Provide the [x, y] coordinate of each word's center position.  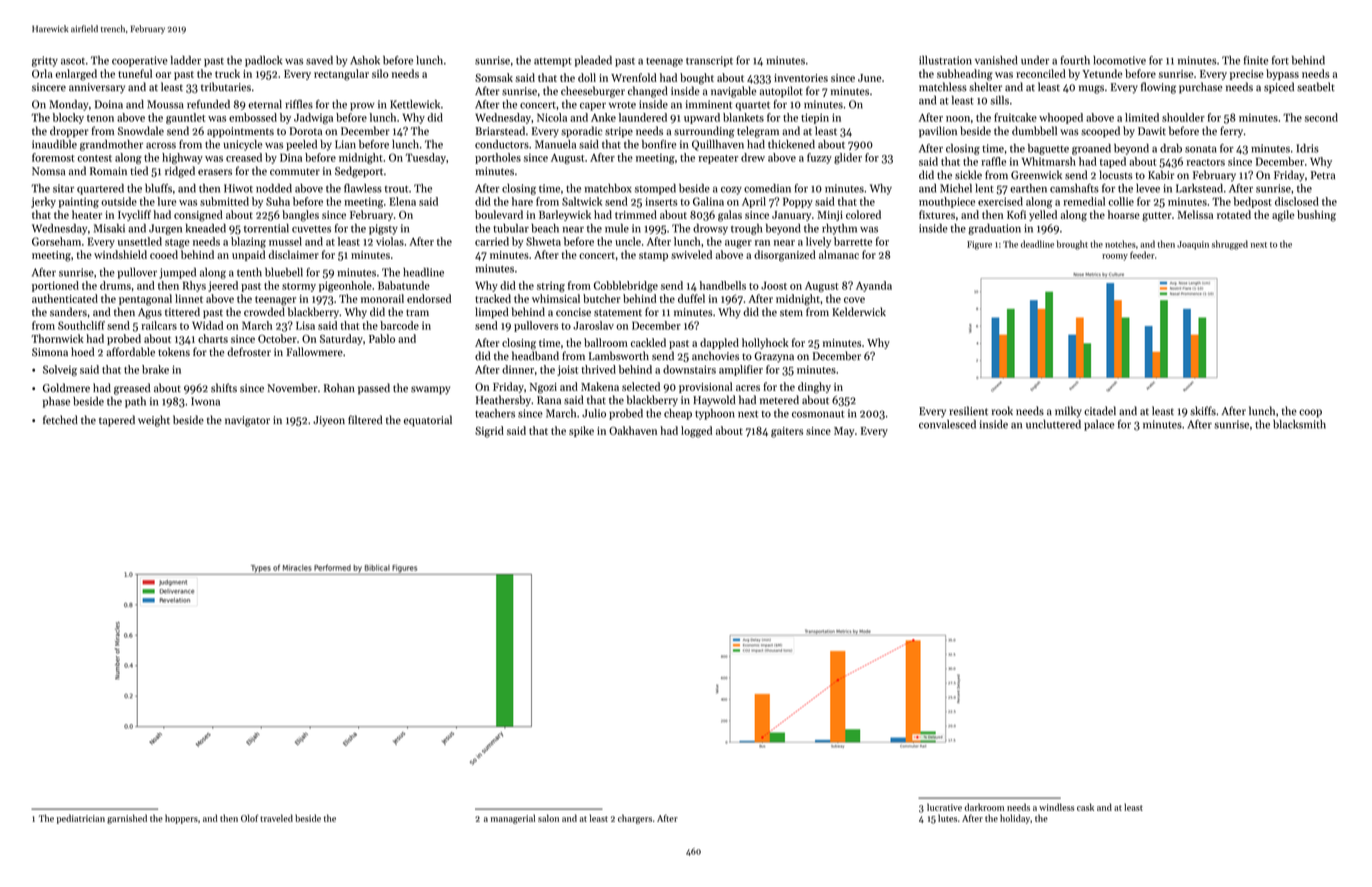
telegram [758, 132]
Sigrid [489, 432]
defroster [249, 352]
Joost [774, 286]
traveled [276, 818]
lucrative [944, 807]
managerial [513, 819]
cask [1085, 807]
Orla [42, 73]
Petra [1323, 175]
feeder [1142, 255]
